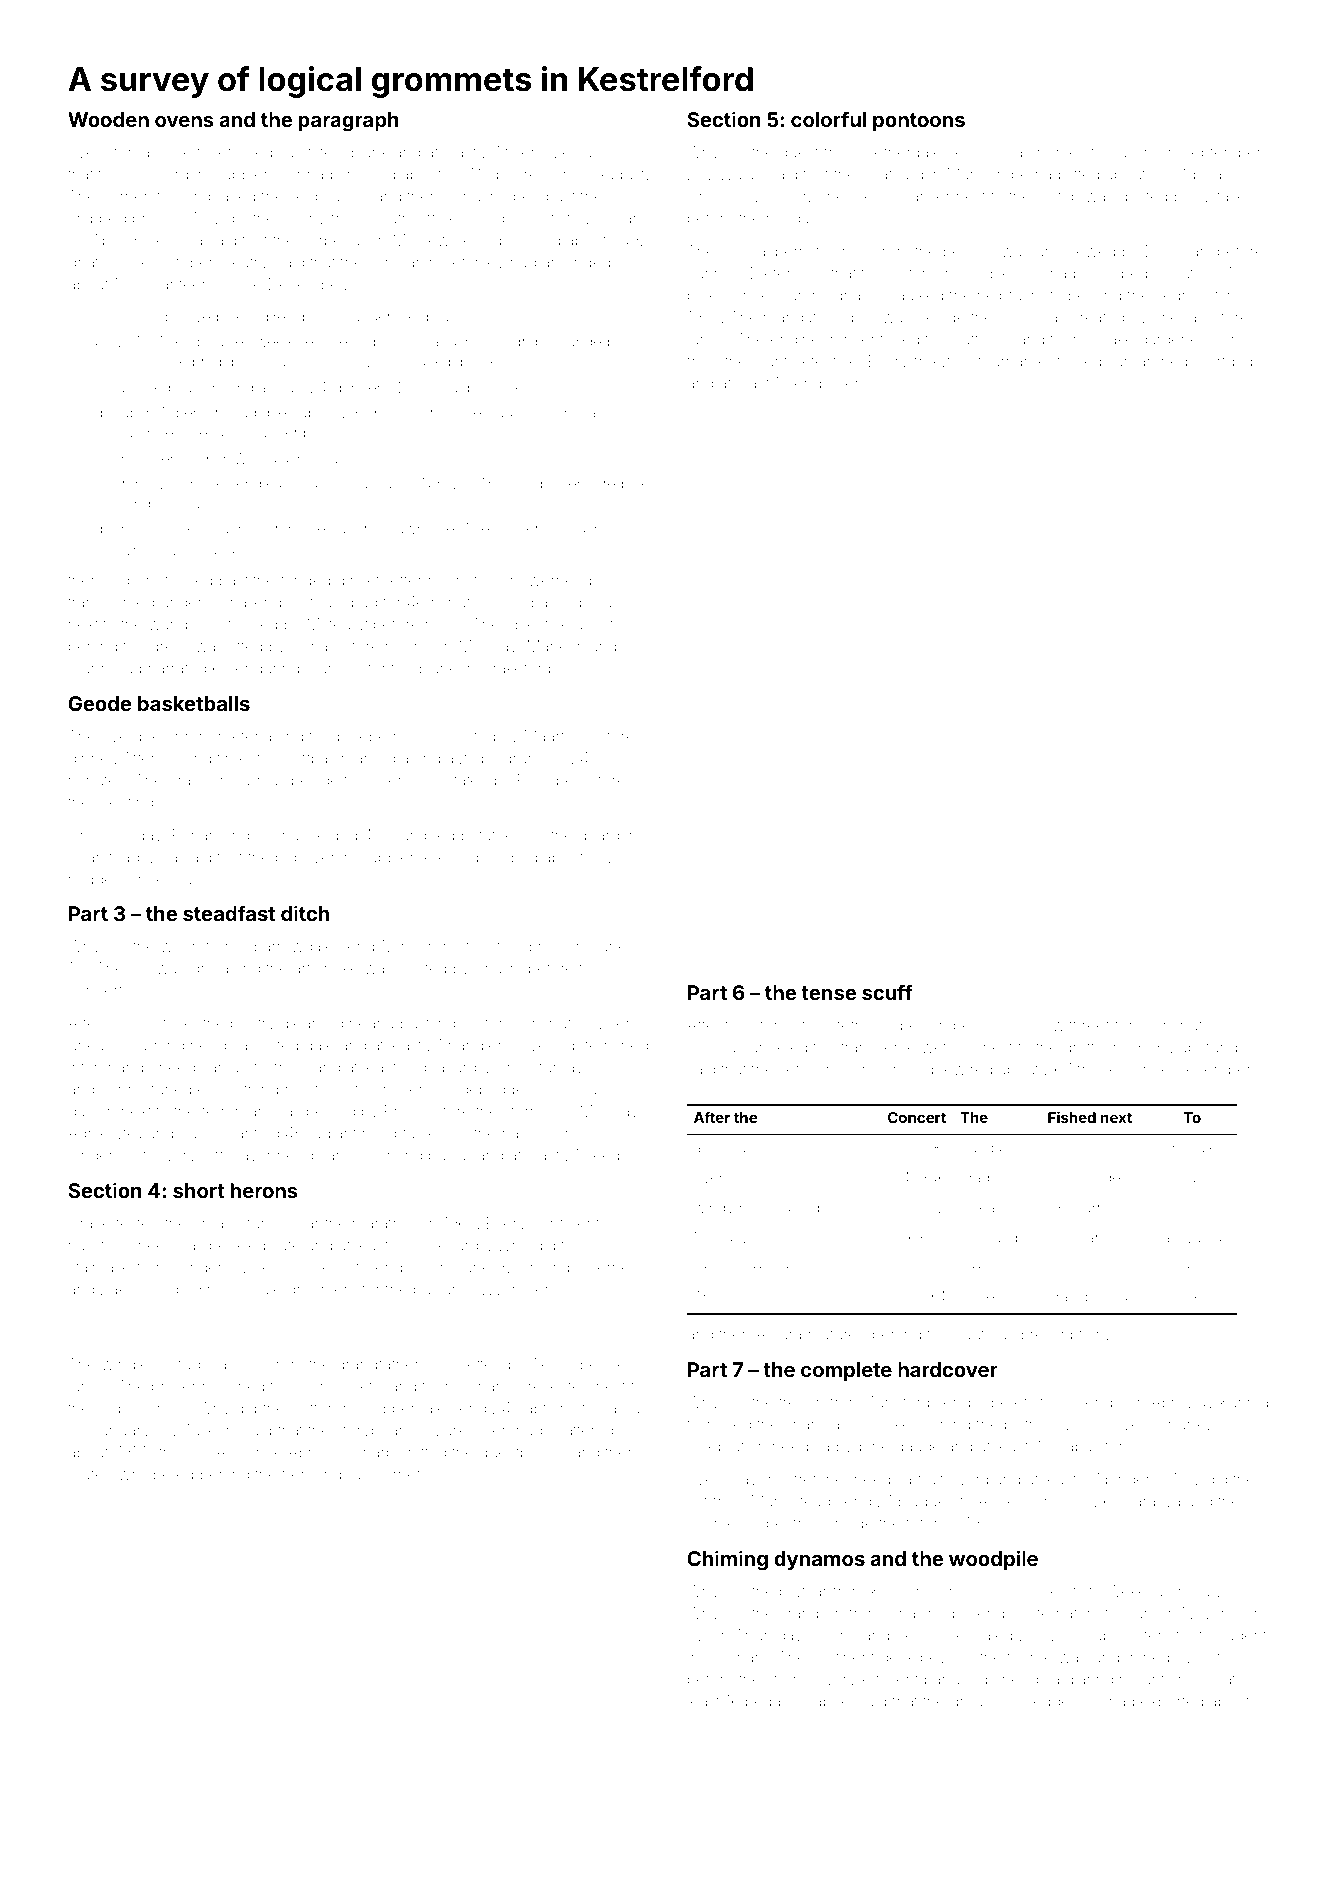  What do you see at coordinates (584, 1089) in the document?
I see `local` at bounding box center [584, 1089].
